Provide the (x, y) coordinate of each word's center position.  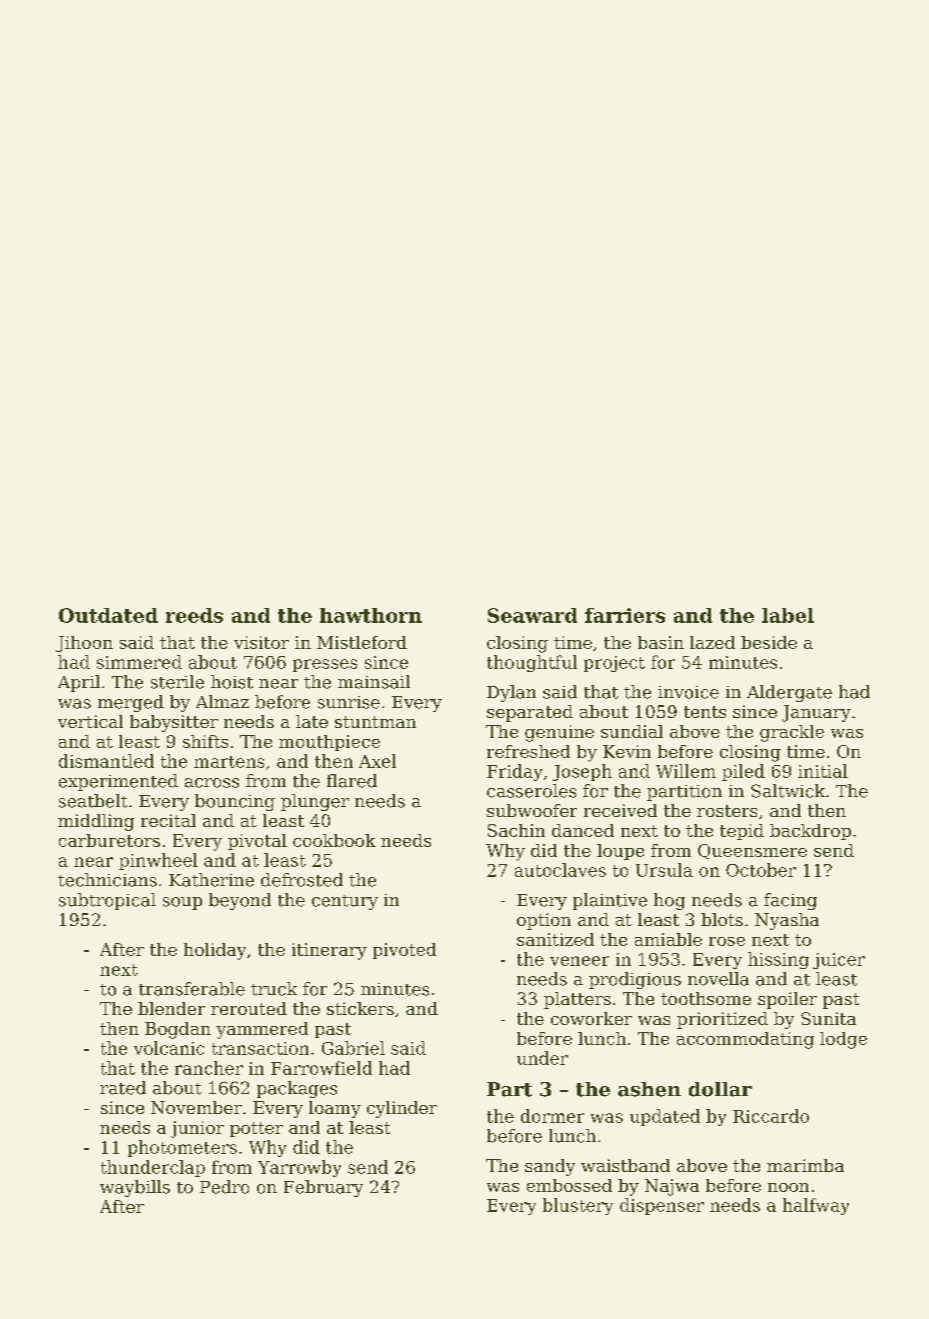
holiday (215, 951)
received (620, 810)
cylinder (402, 1109)
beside (769, 642)
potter (256, 1129)
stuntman (375, 722)
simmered (139, 662)
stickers (360, 1008)
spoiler (787, 1000)
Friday (514, 772)
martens (229, 762)
